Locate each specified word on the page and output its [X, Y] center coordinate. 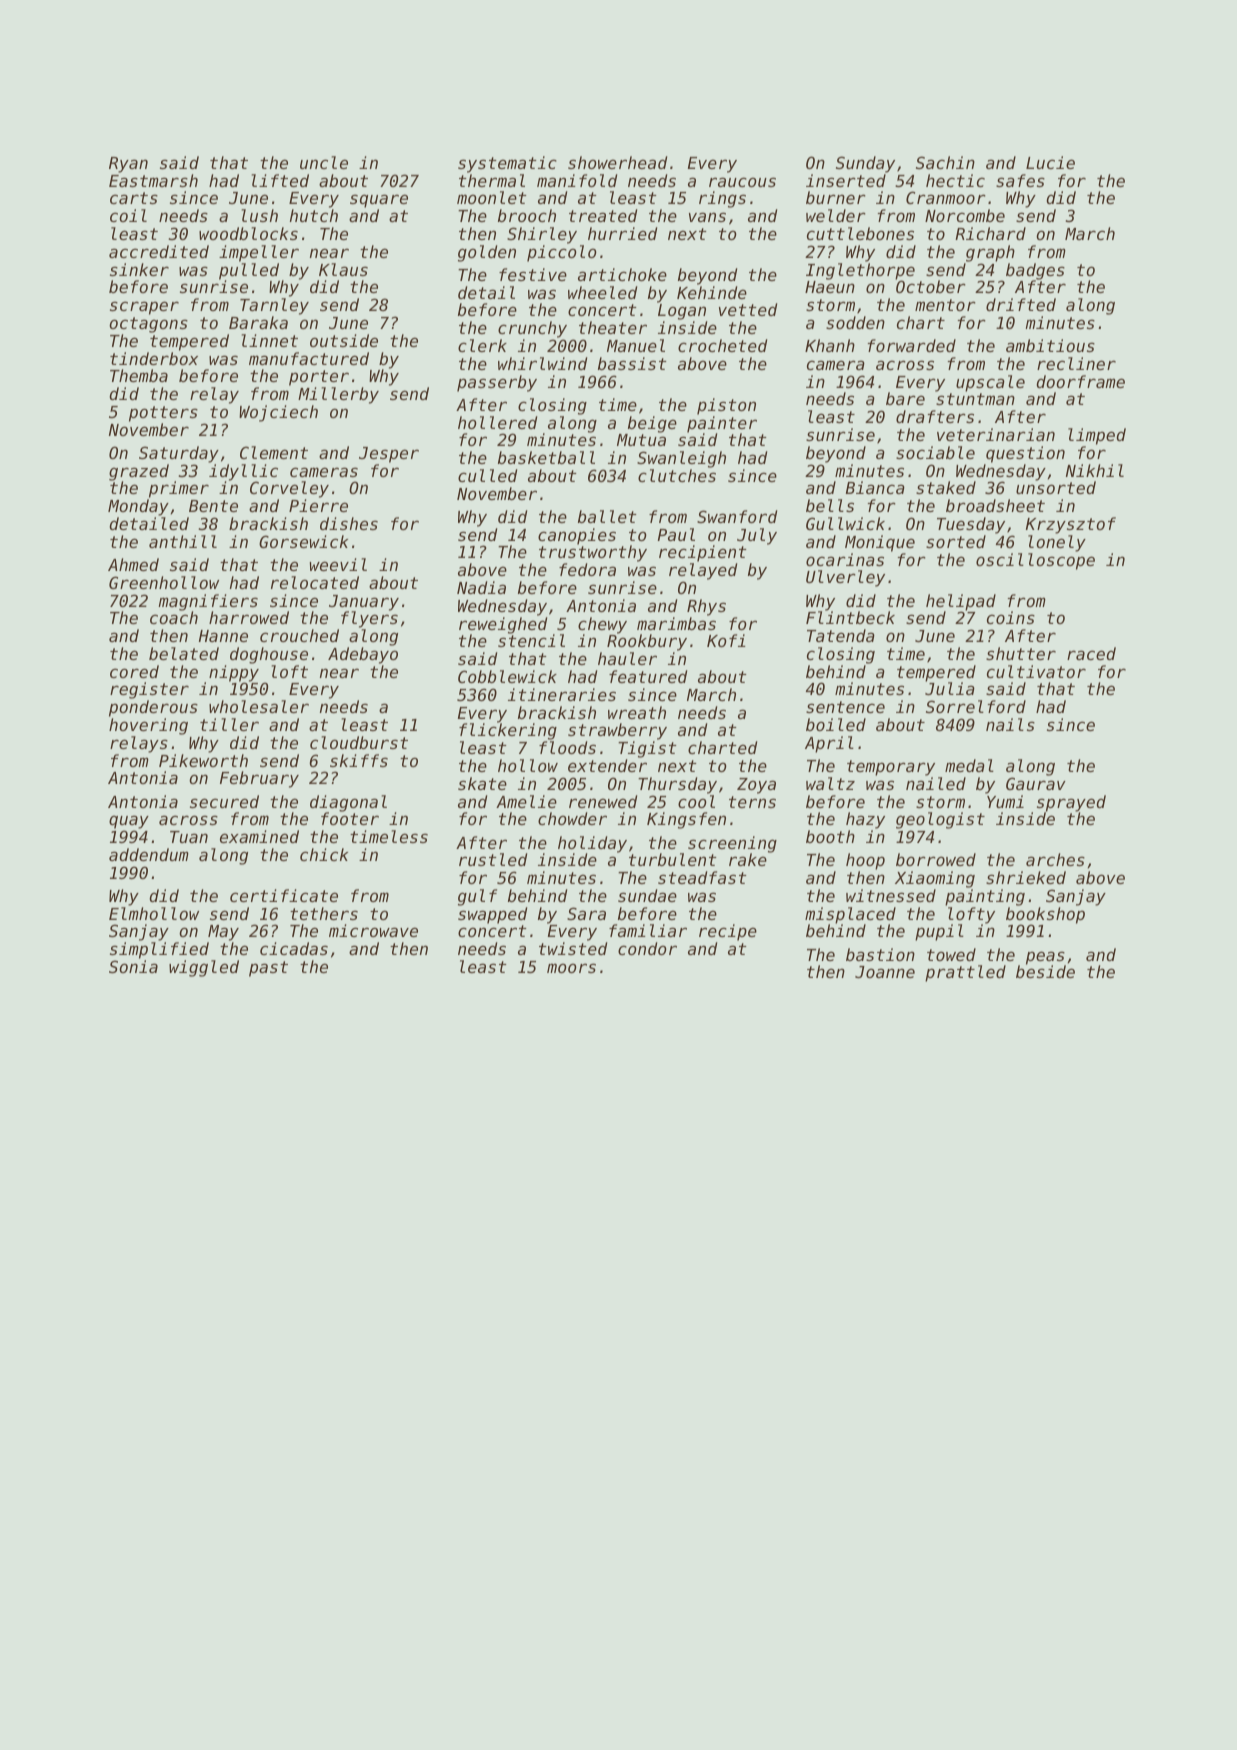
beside [1045, 971]
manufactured [309, 358]
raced [1091, 653]
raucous [742, 182]
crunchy [532, 329]
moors [571, 968]
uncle [324, 162]
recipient [703, 553]
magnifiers [208, 602]
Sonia [133, 966]
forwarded [912, 345]
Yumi [1005, 801]
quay [129, 822]
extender [607, 765]
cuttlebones [860, 233]
